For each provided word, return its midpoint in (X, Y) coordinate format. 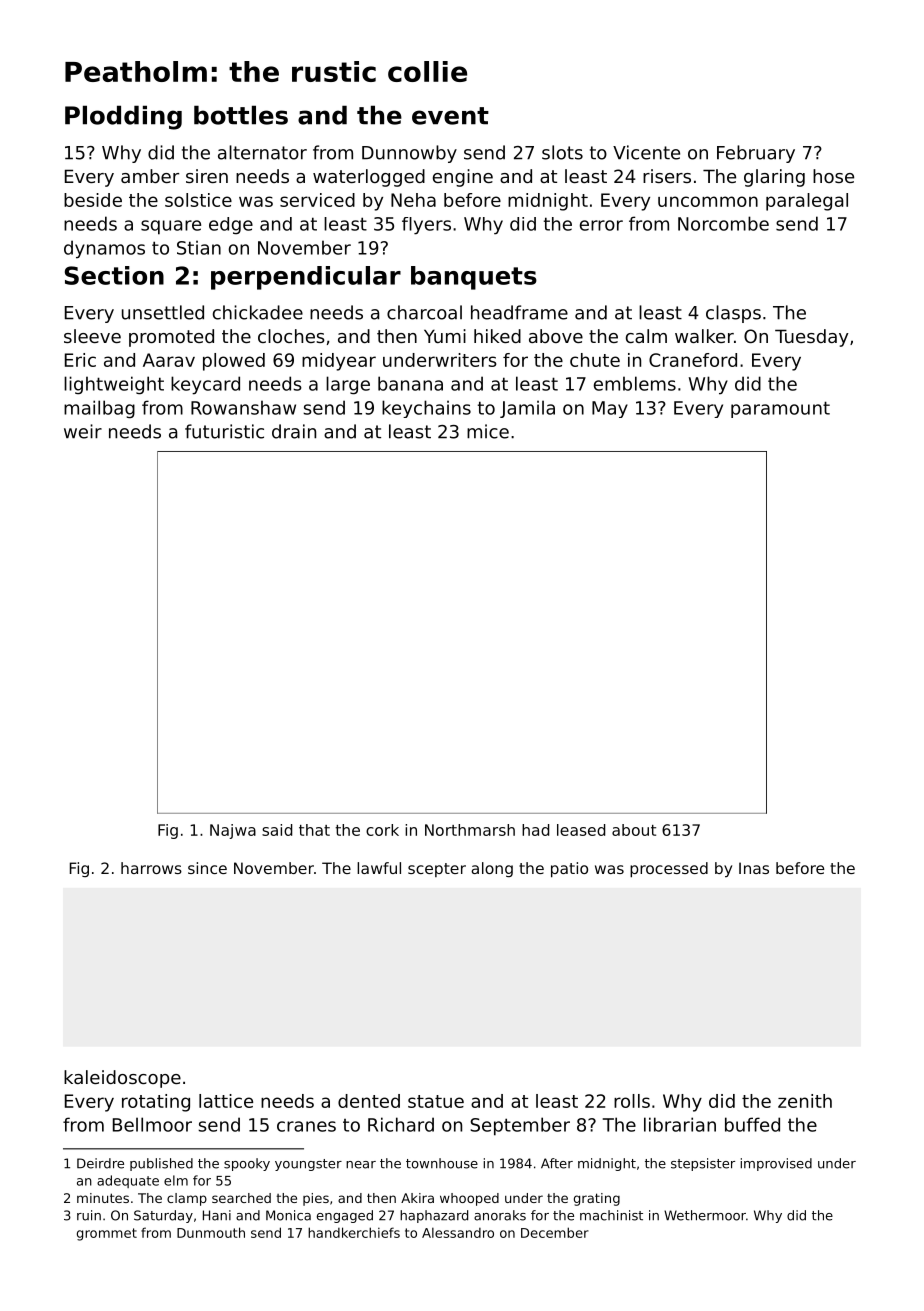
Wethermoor (705, 1215)
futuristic (224, 431)
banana (410, 383)
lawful (379, 868)
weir (83, 431)
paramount (780, 409)
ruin (89, 1215)
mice (488, 431)
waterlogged (369, 178)
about (634, 830)
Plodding (123, 117)
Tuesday (812, 338)
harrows (151, 868)
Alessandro (458, 1233)
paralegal (807, 202)
